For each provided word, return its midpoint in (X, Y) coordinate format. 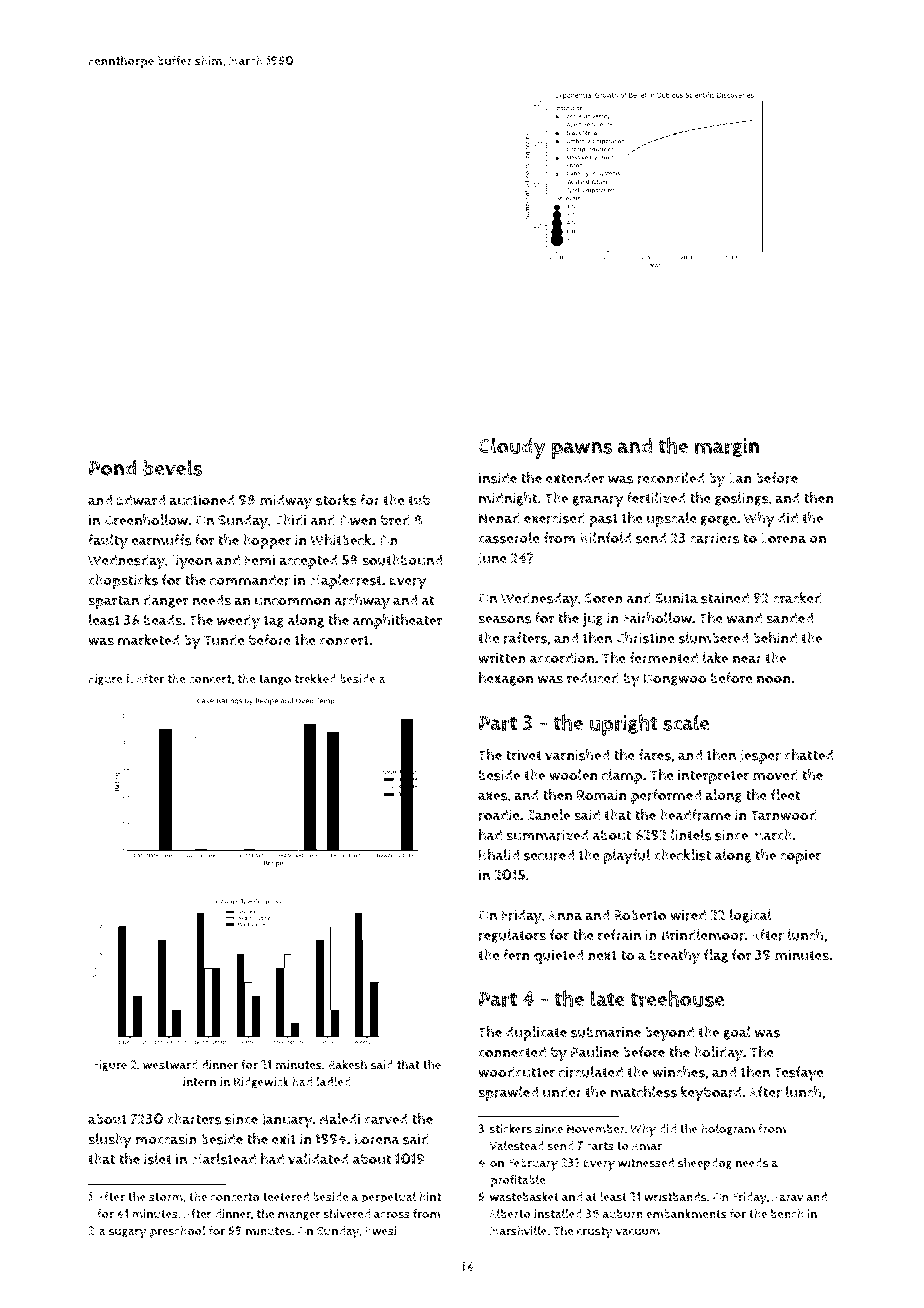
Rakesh (347, 1064)
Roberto (640, 915)
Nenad (499, 518)
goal (737, 1033)
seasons (504, 619)
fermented (663, 658)
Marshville (518, 1231)
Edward (141, 500)
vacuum (638, 1232)
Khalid (499, 855)
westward (170, 1065)
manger (299, 1216)
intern (199, 1082)
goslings (742, 499)
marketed (149, 640)
